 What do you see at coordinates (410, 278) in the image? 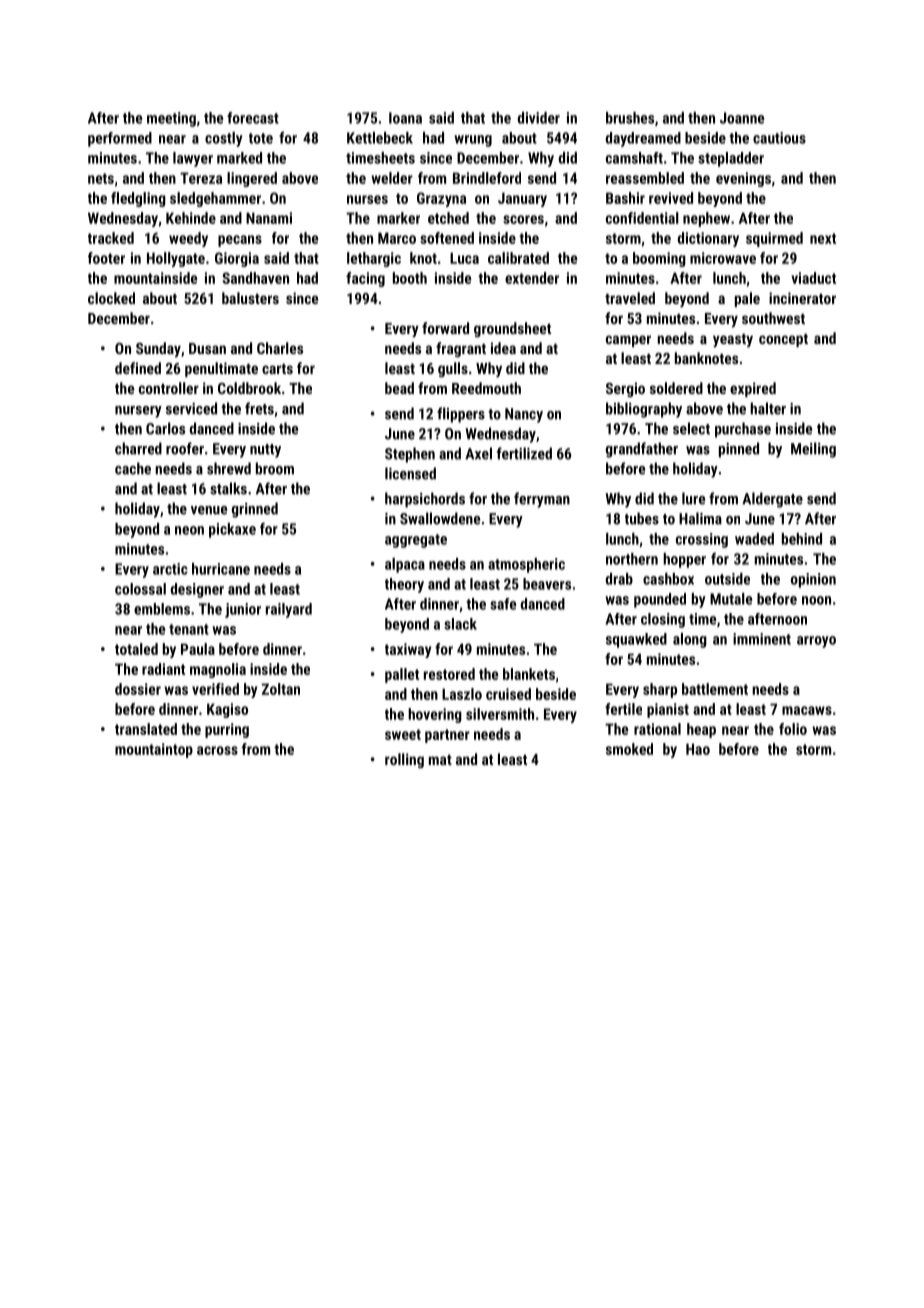
I see `booth` at bounding box center [410, 278].
